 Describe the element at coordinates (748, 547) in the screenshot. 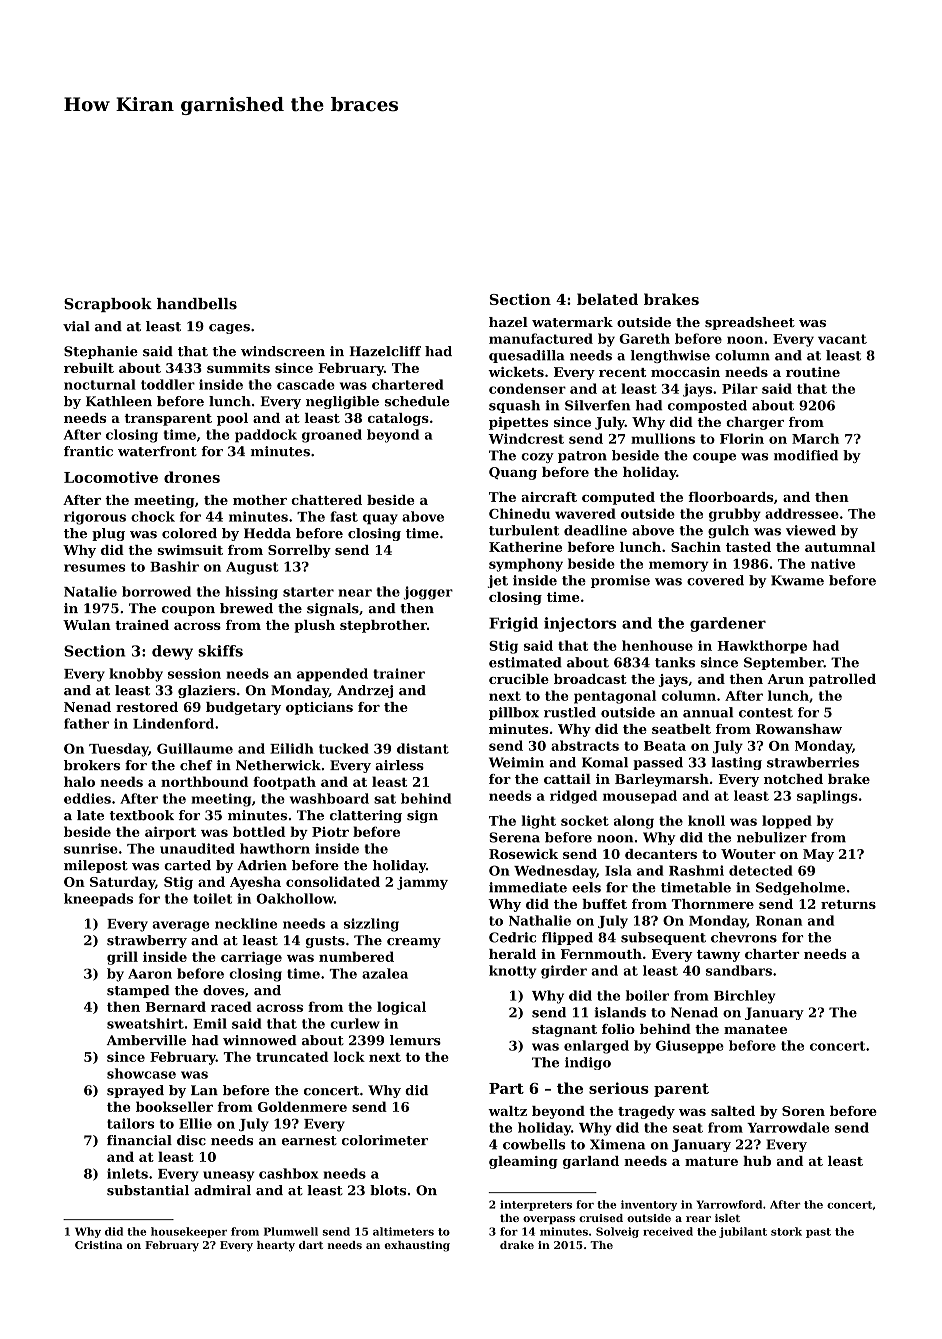

I see `tasted` at that location.
